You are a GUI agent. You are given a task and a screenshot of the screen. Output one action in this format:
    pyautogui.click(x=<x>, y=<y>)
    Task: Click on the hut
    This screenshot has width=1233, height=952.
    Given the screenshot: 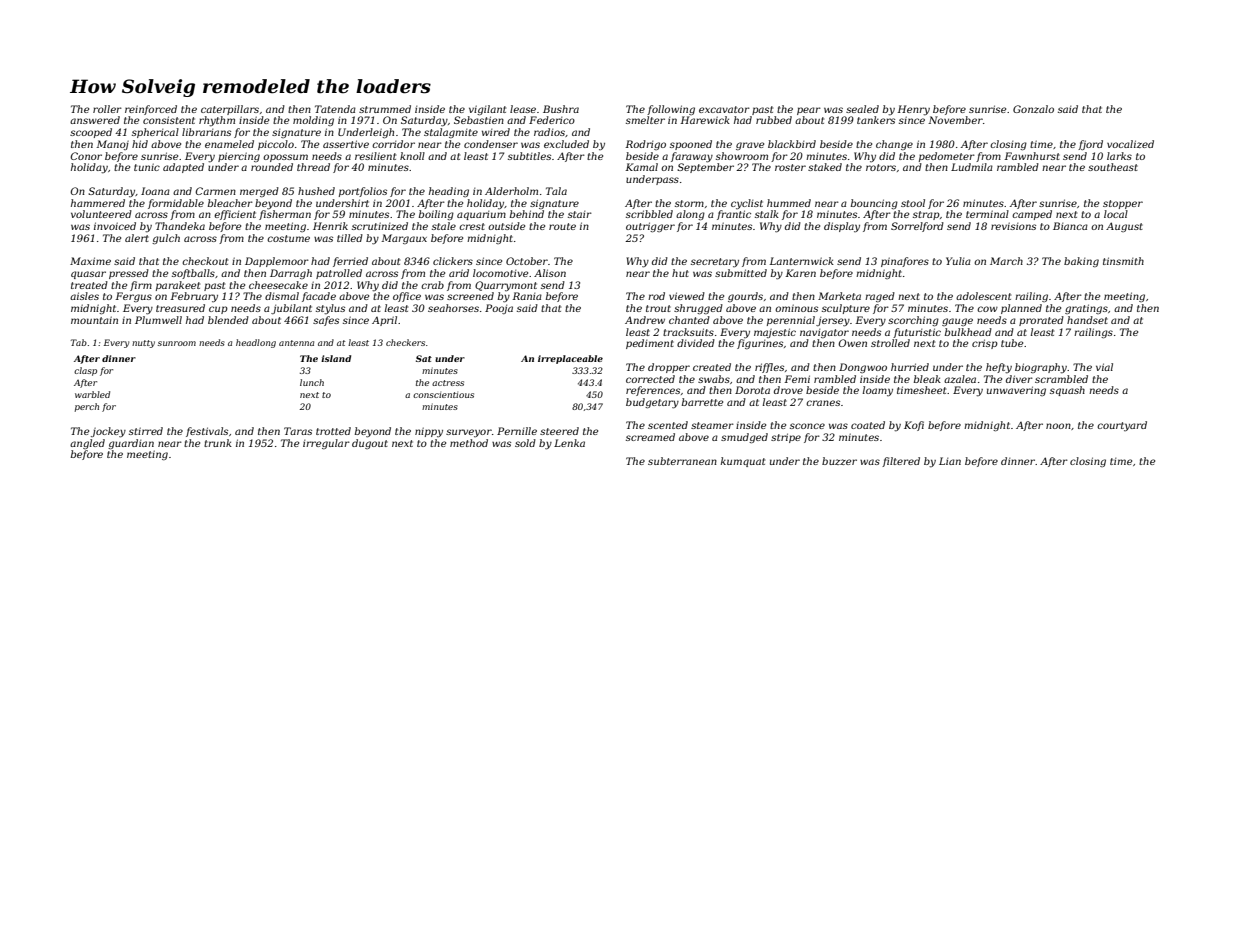 What is the action you would take?
    pyautogui.click(x=680, y=273)
